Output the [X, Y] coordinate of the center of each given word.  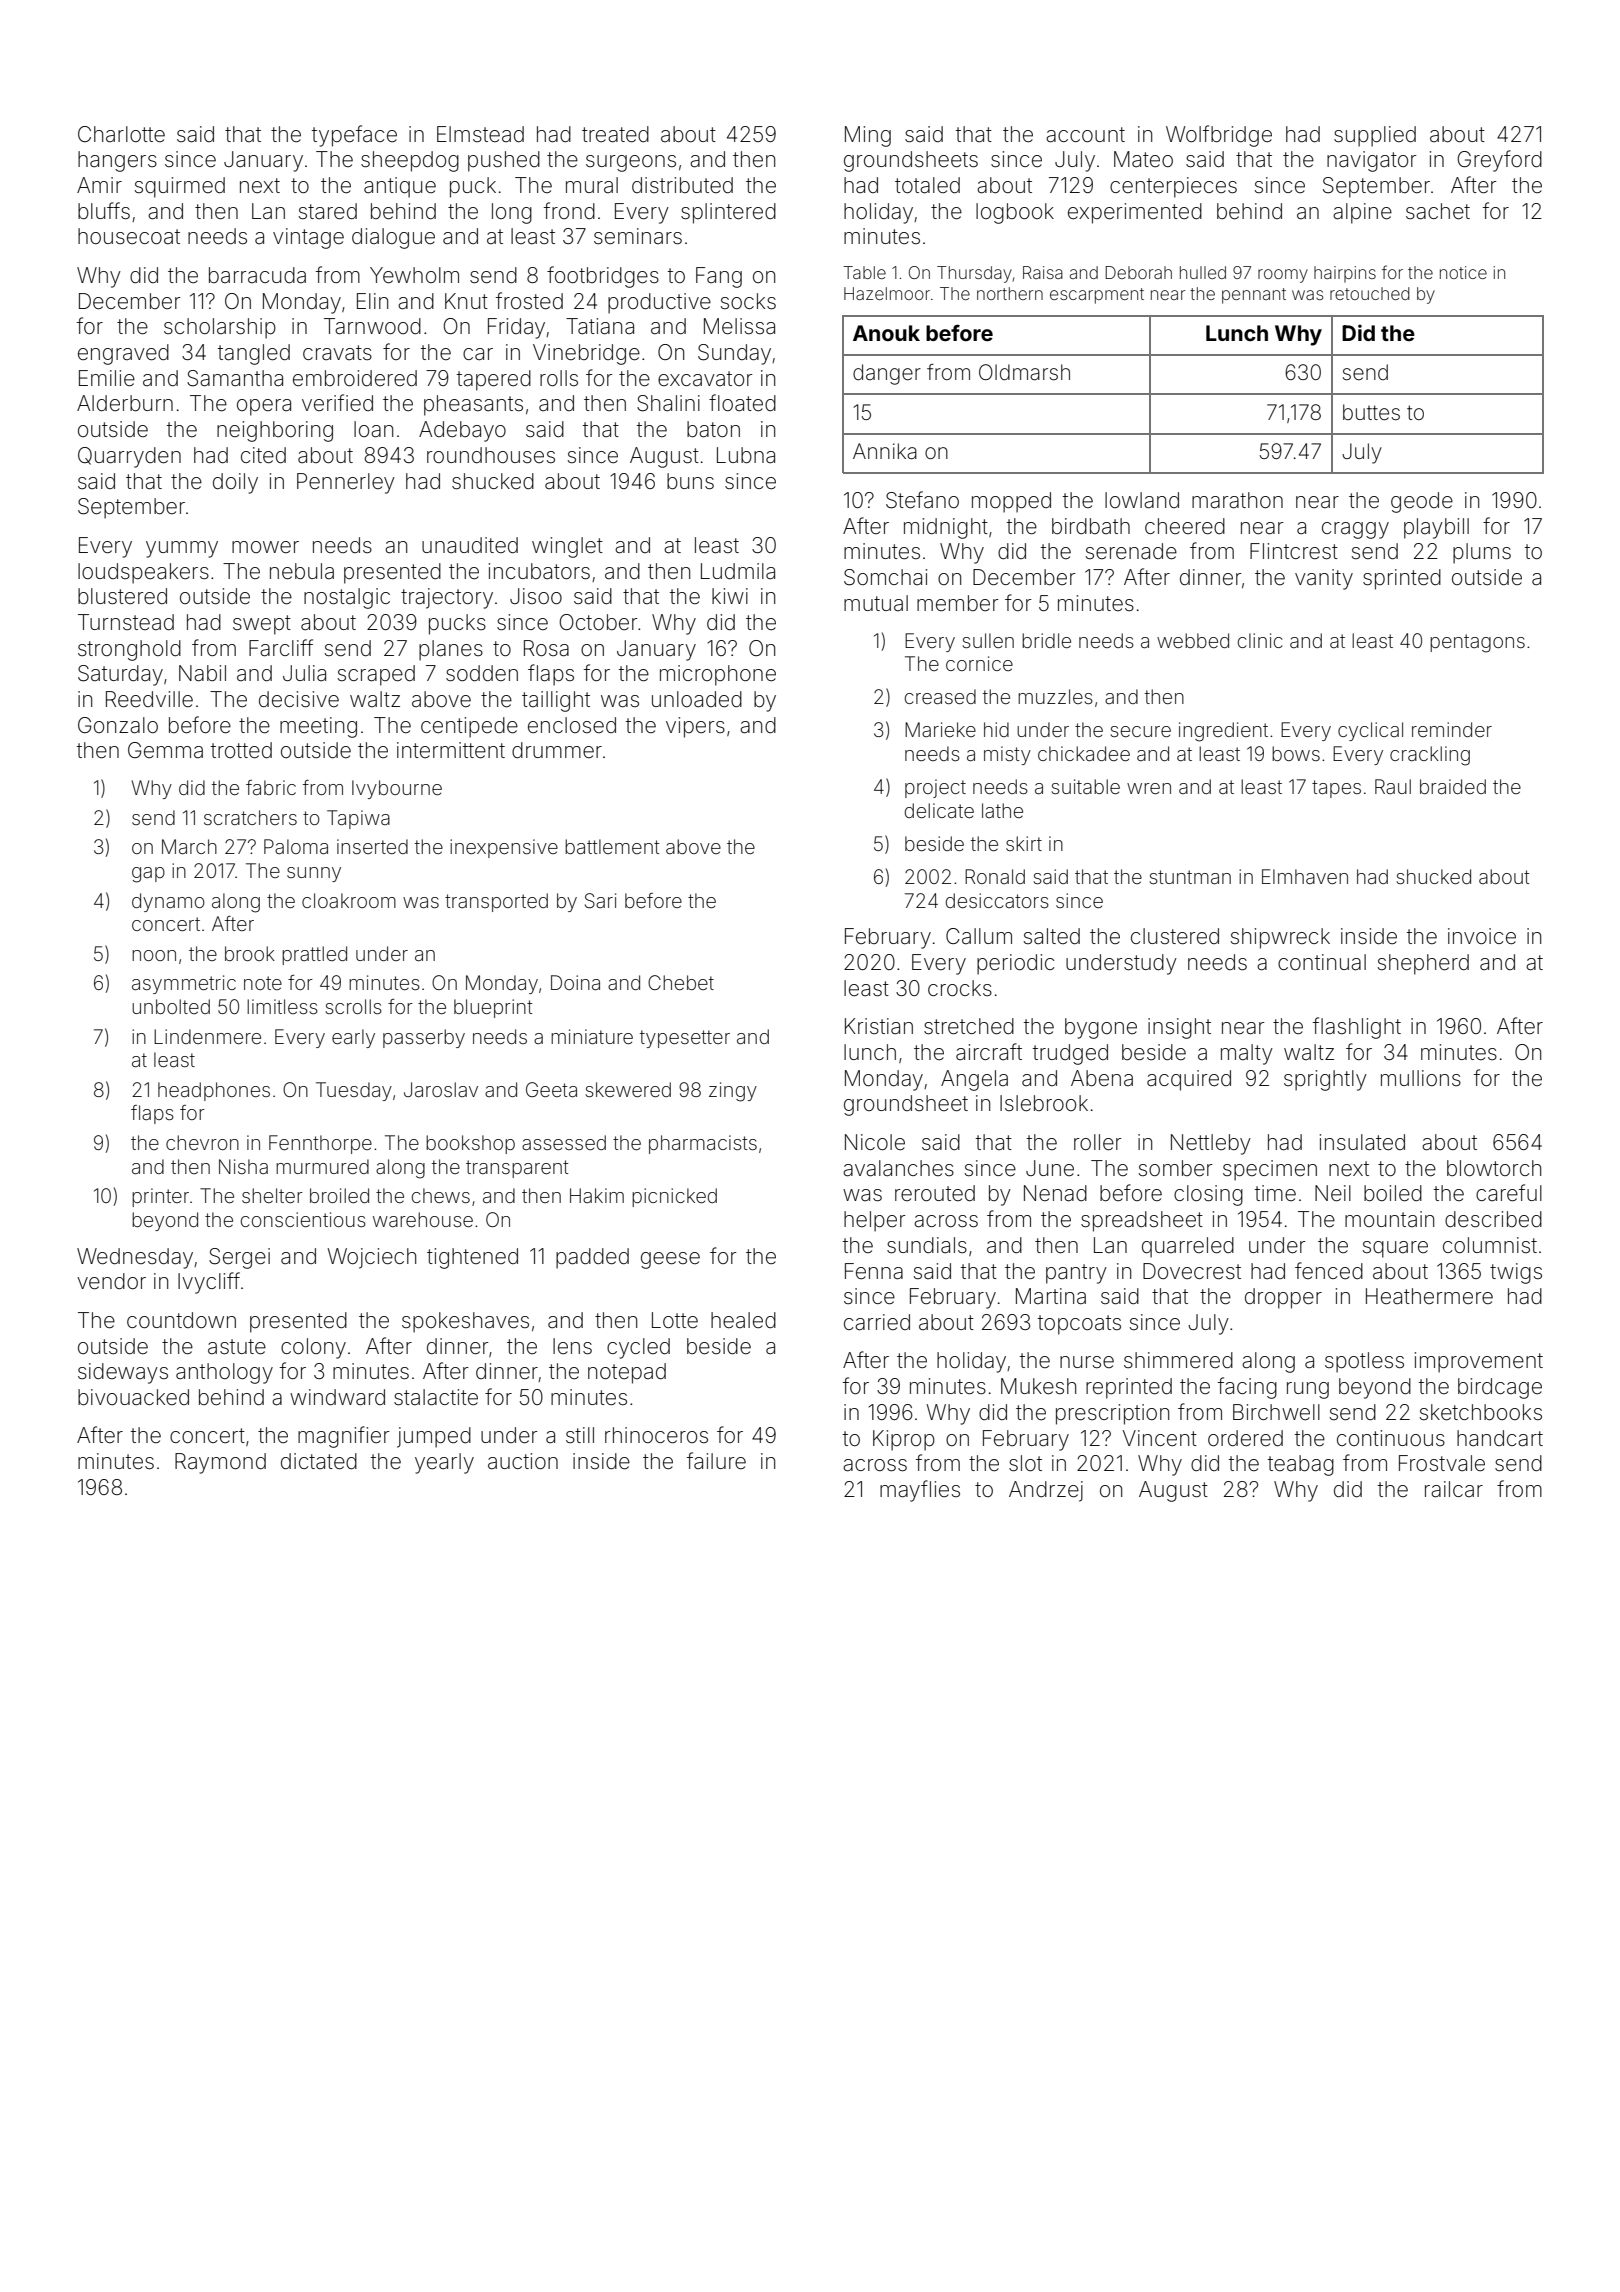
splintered [728, 213]
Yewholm [414, 275]
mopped [1011, 502]
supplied [1375, 136]
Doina [575, 982]
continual [1322, 962]
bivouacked [133, 1397]
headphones [214, 1091]
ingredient [1223, 732]
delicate [939, 810]
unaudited [470, 545]
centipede [469, 727]
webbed [1193, 640]
